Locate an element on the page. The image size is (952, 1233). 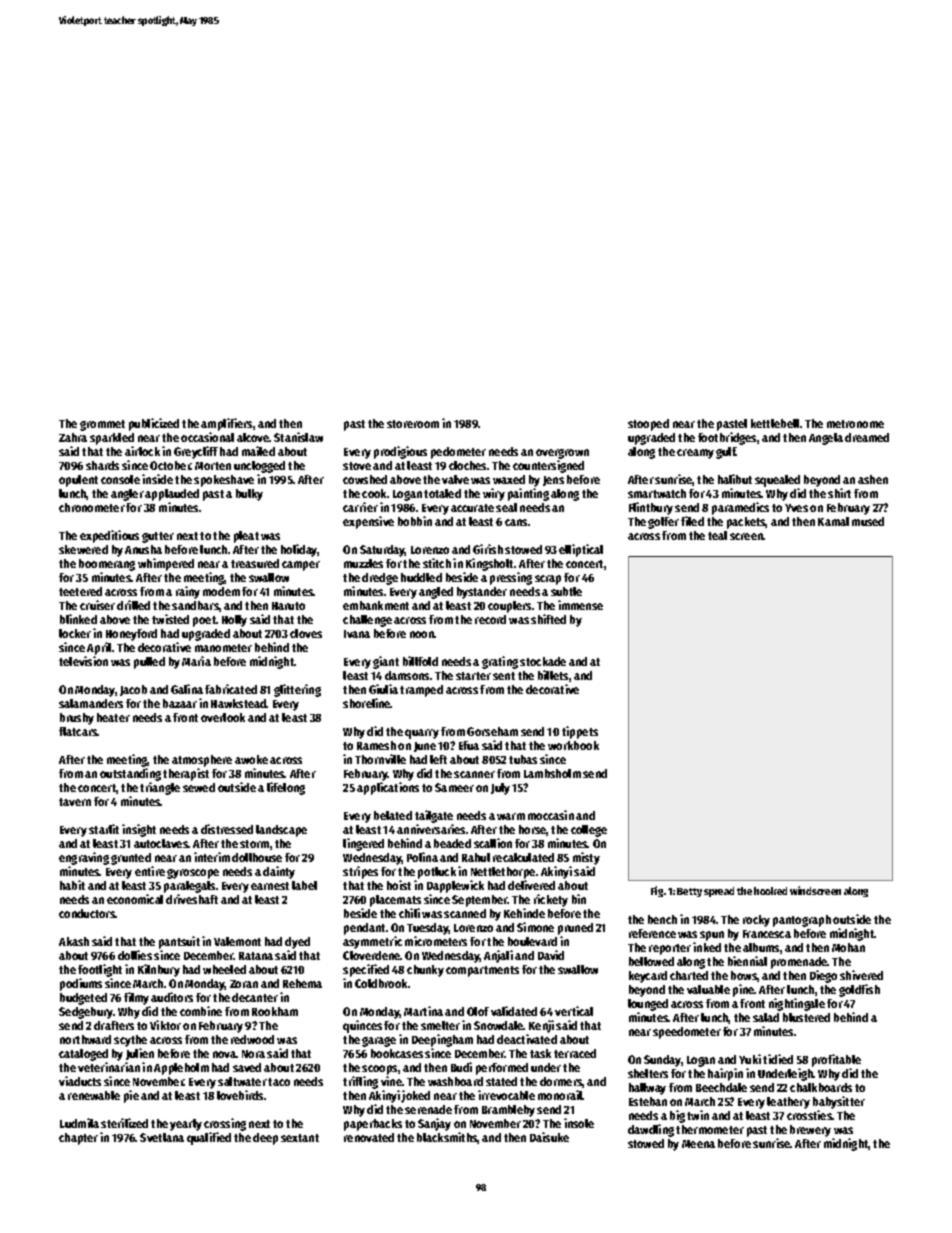
grommet is located at coordinates (102, 425).
